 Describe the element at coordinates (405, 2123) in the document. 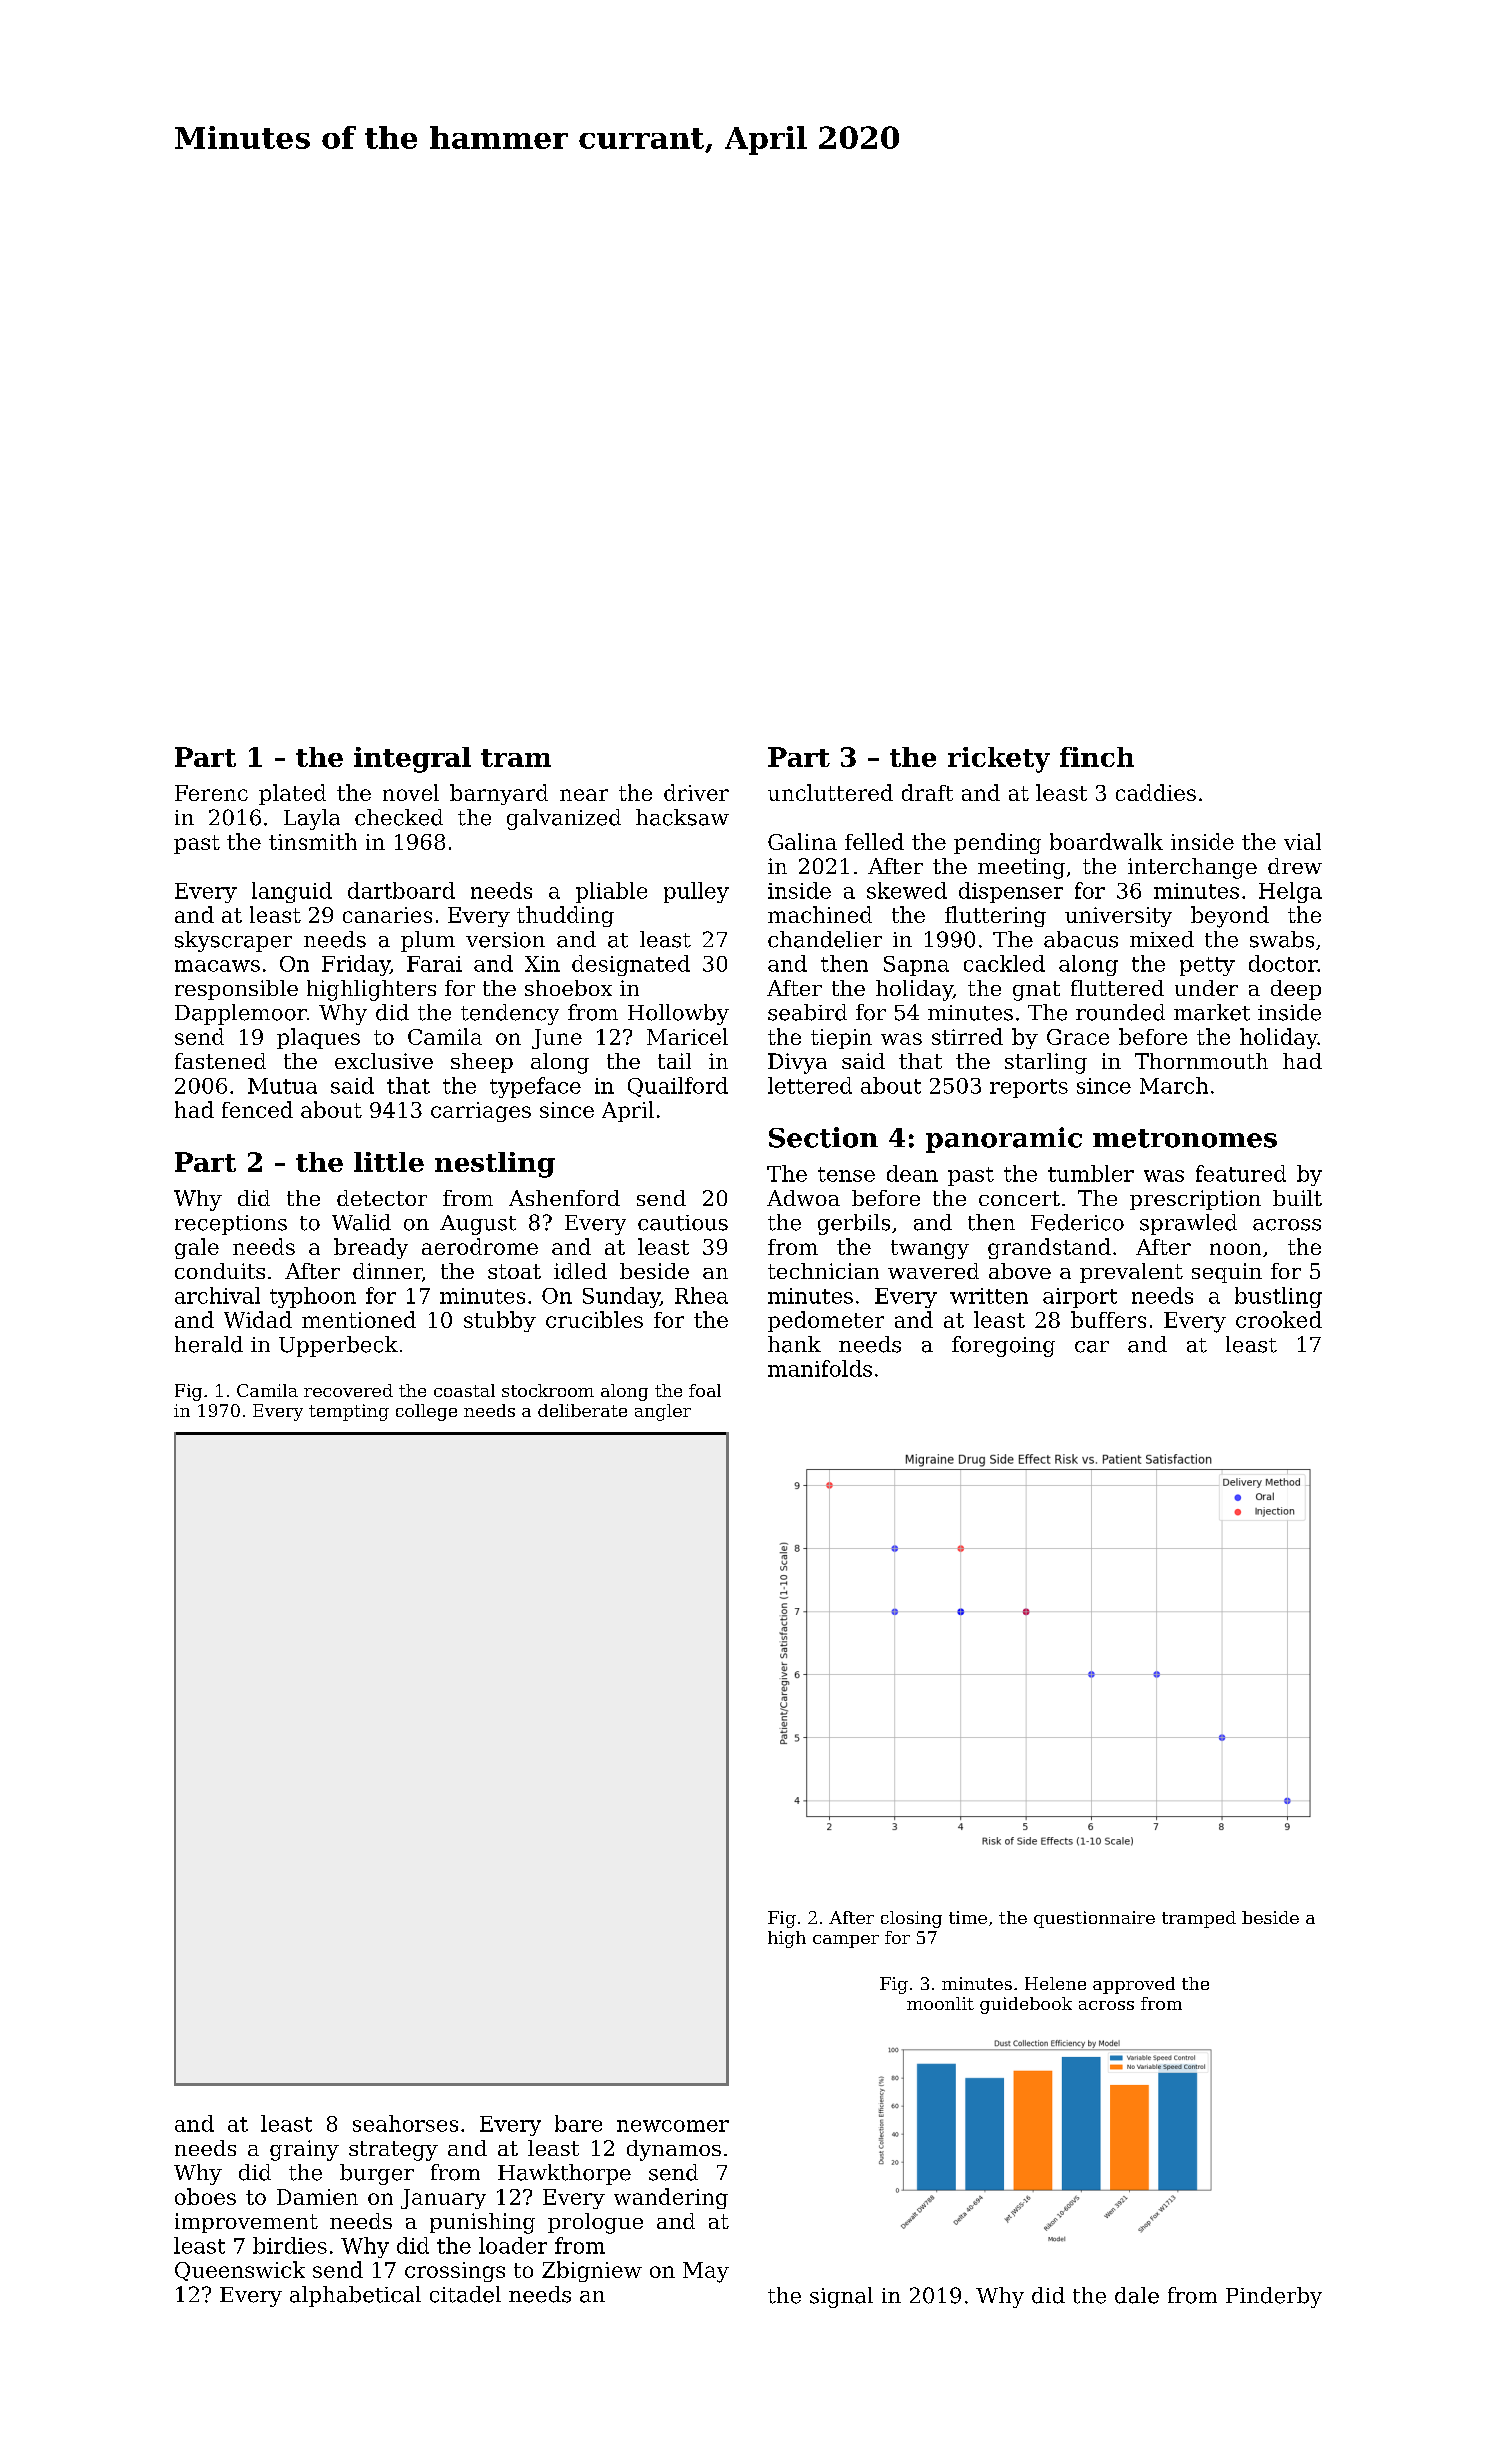

I see `seahorses` at that location.
